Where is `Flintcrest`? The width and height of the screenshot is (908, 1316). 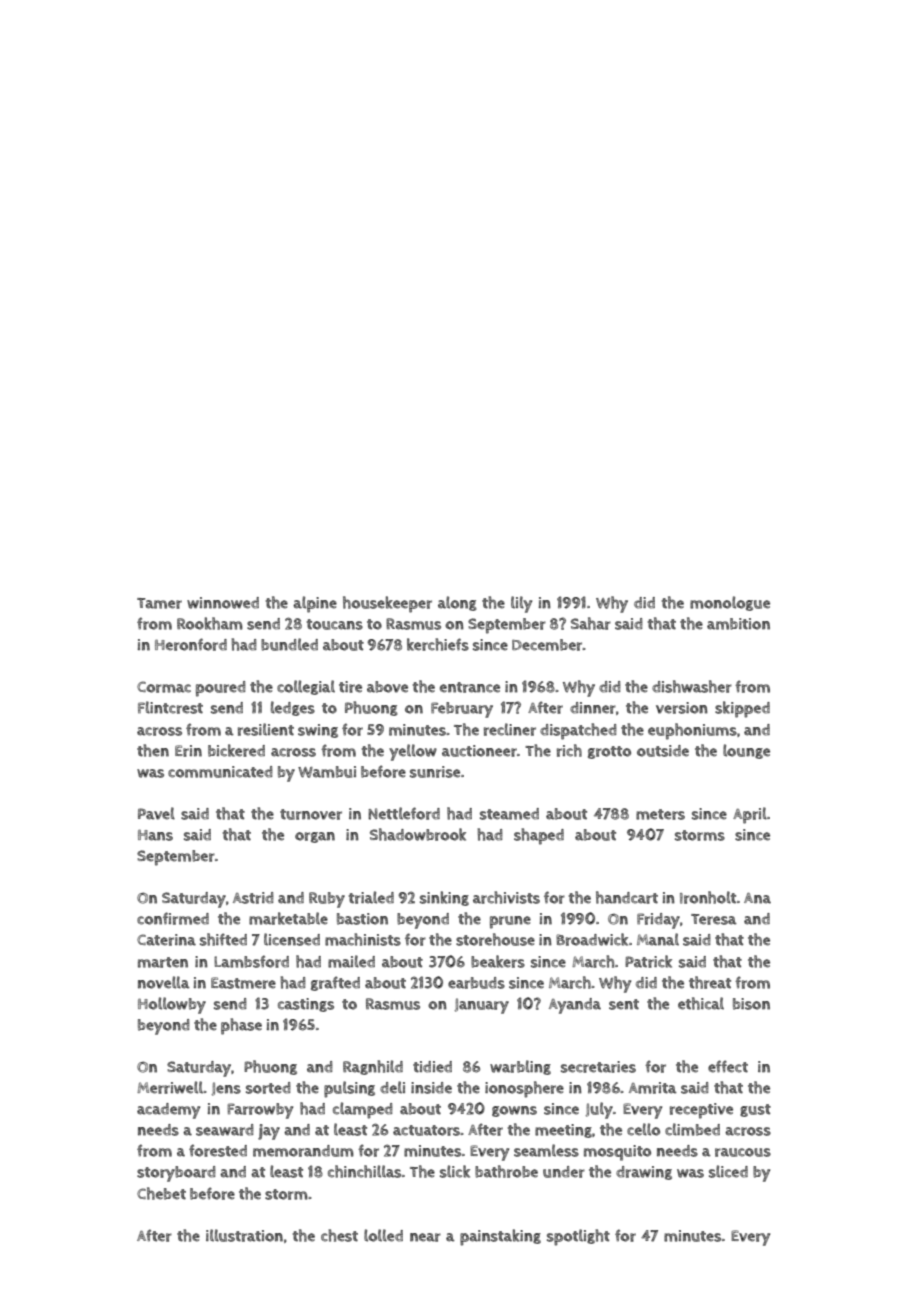 Flintcrest is located at coordinates (170, 707).
